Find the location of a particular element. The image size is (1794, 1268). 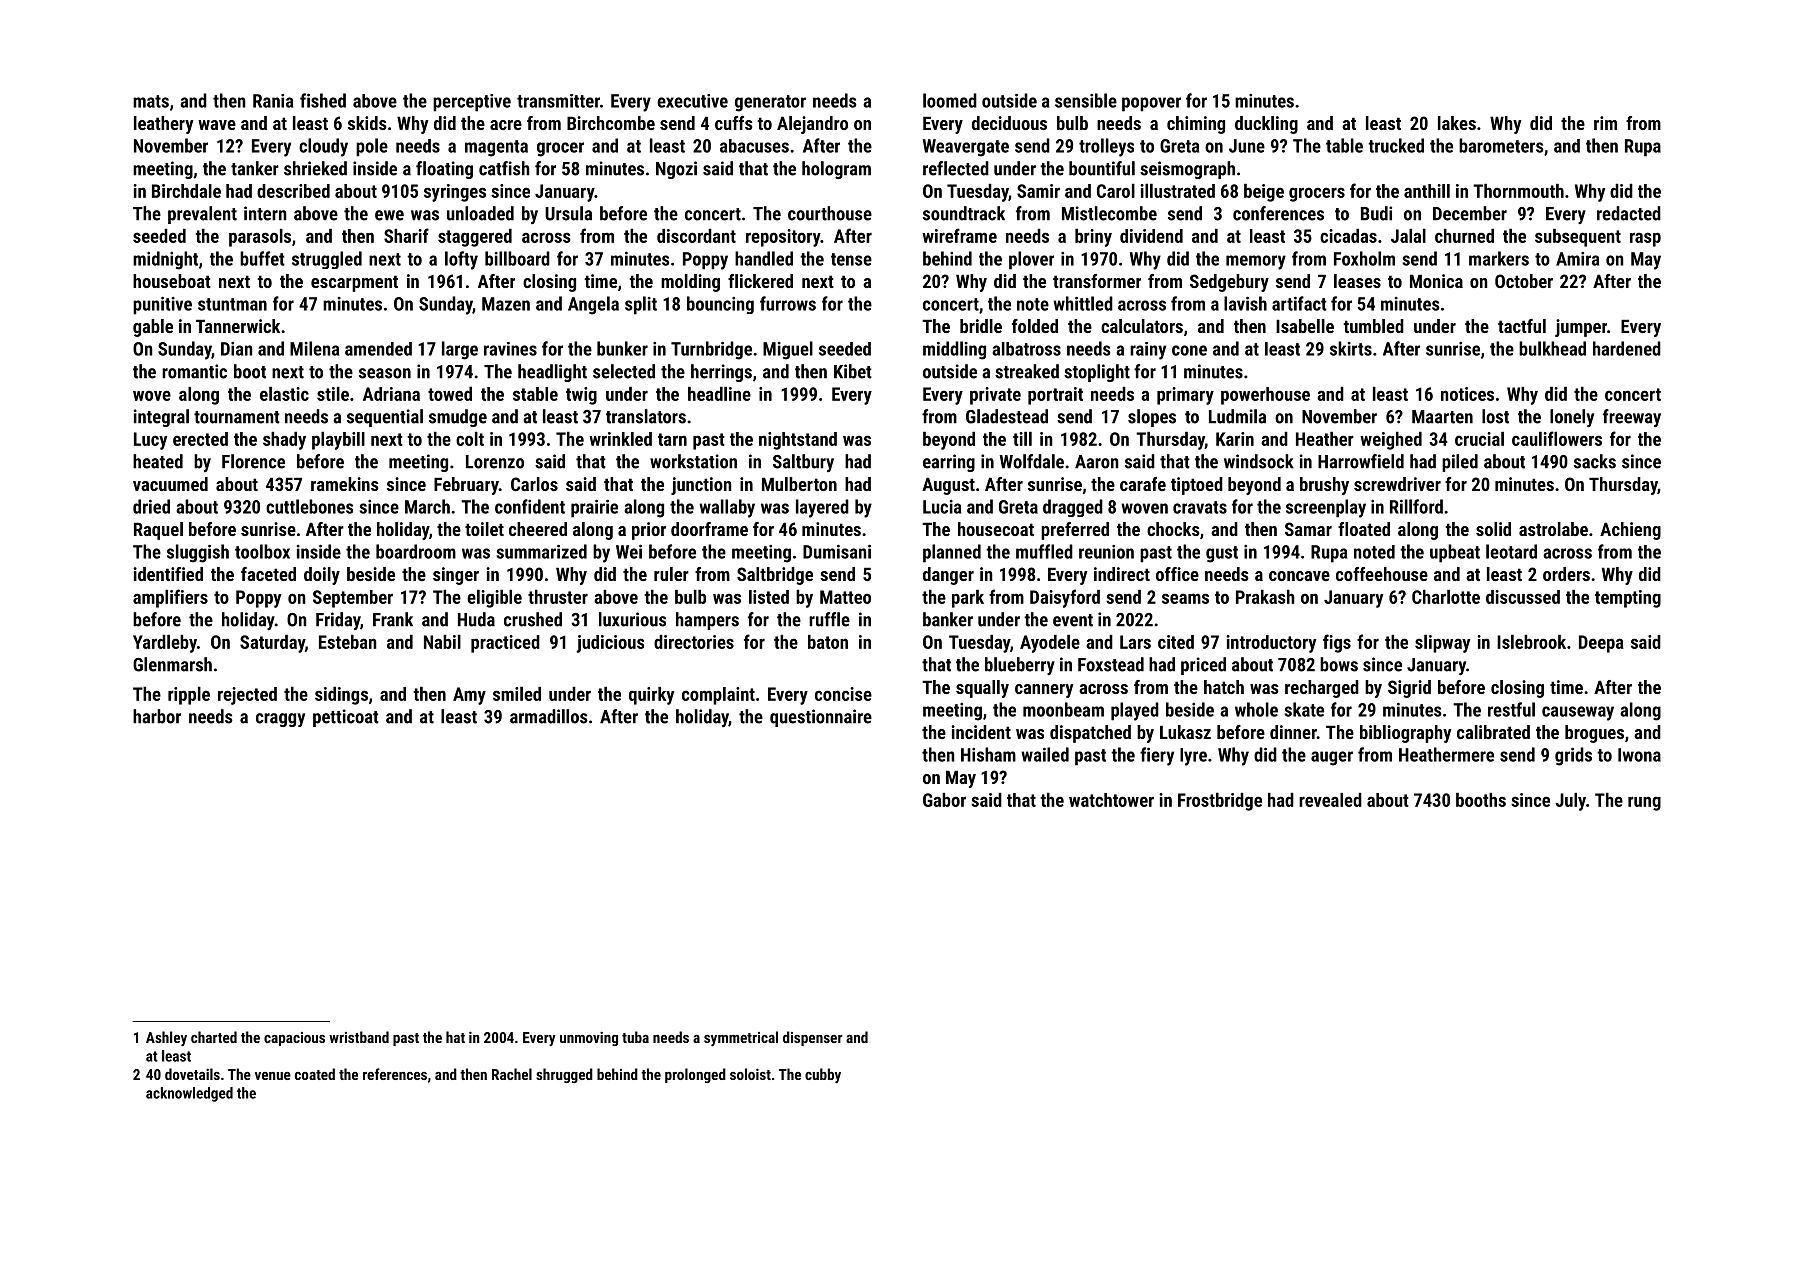

prolonged is located at coordinates (695, 1075).
